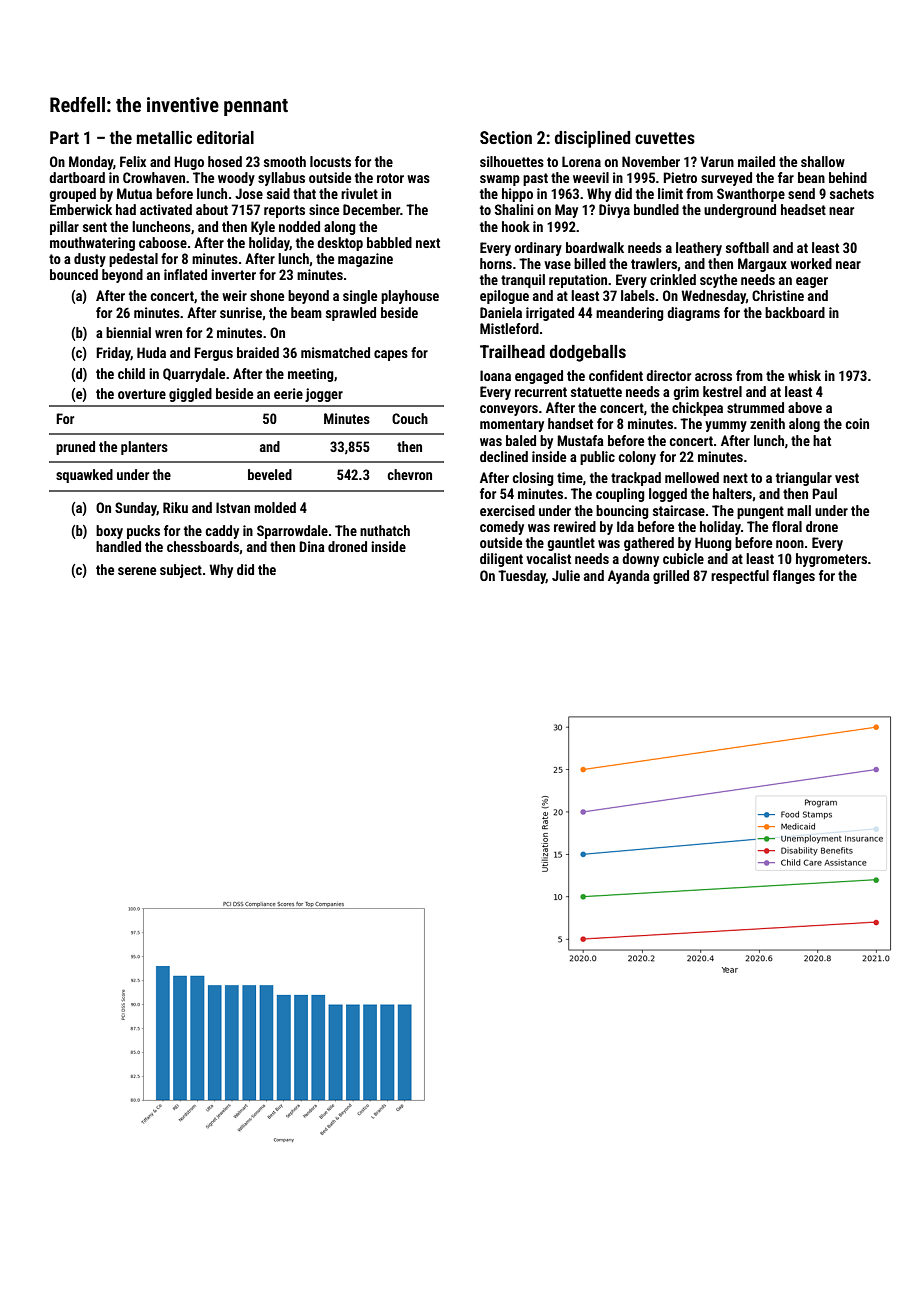 The height and width of the screenshot is (1308, 924). What do you see at coordinates (665, 138) in the screenshot?
I see `cuvettes` at bounding box center [665, 138].
